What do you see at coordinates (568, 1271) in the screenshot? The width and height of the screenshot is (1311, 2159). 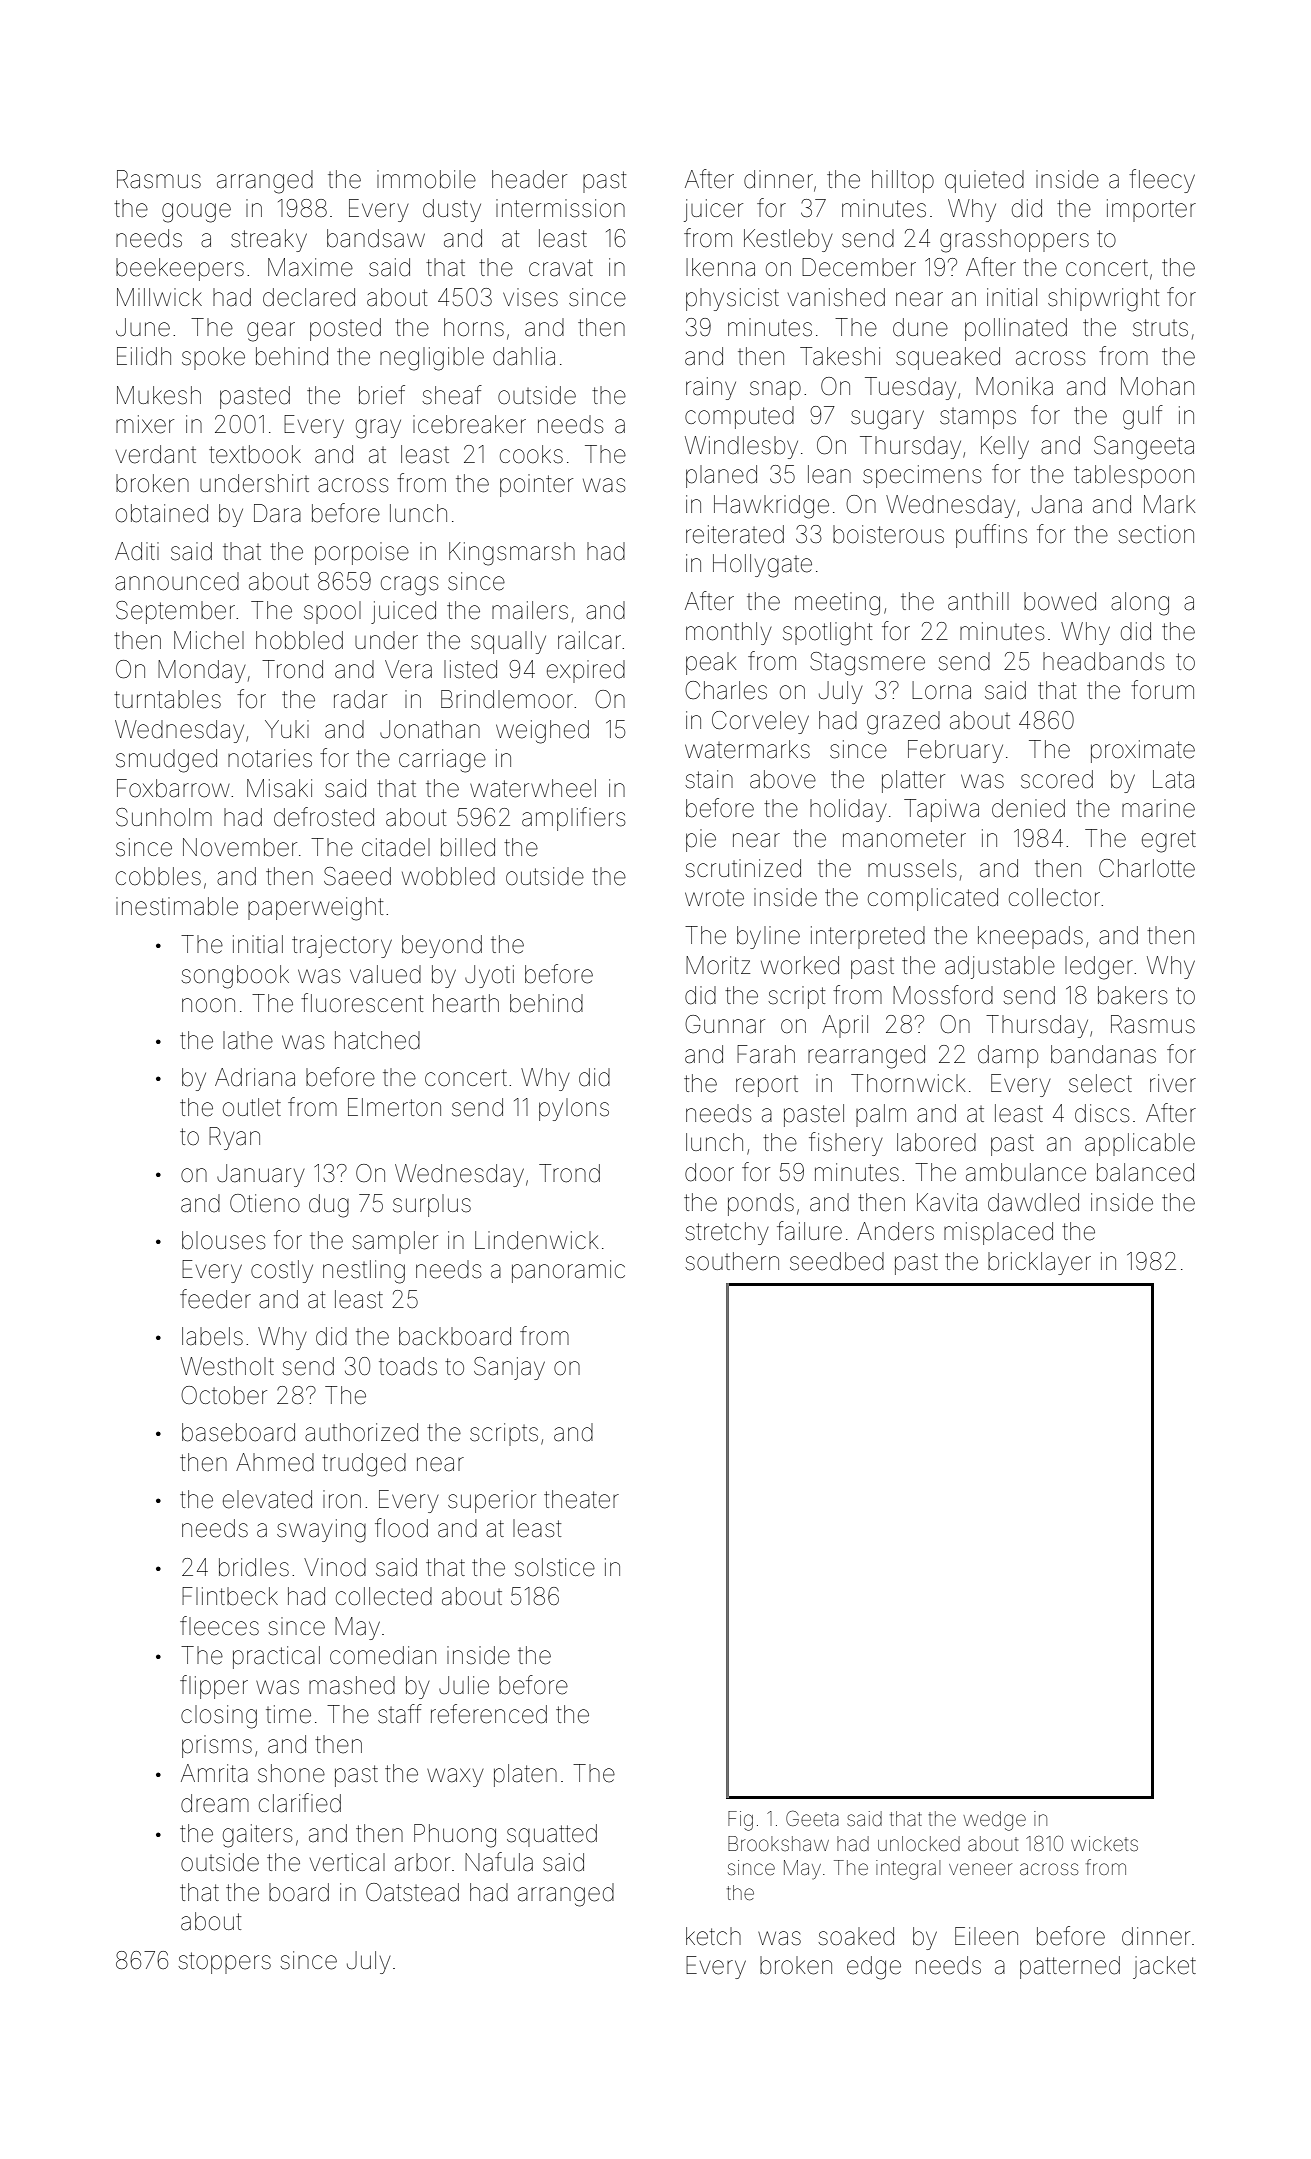 I see `panoramic` at bounding box center [568, 1271].
